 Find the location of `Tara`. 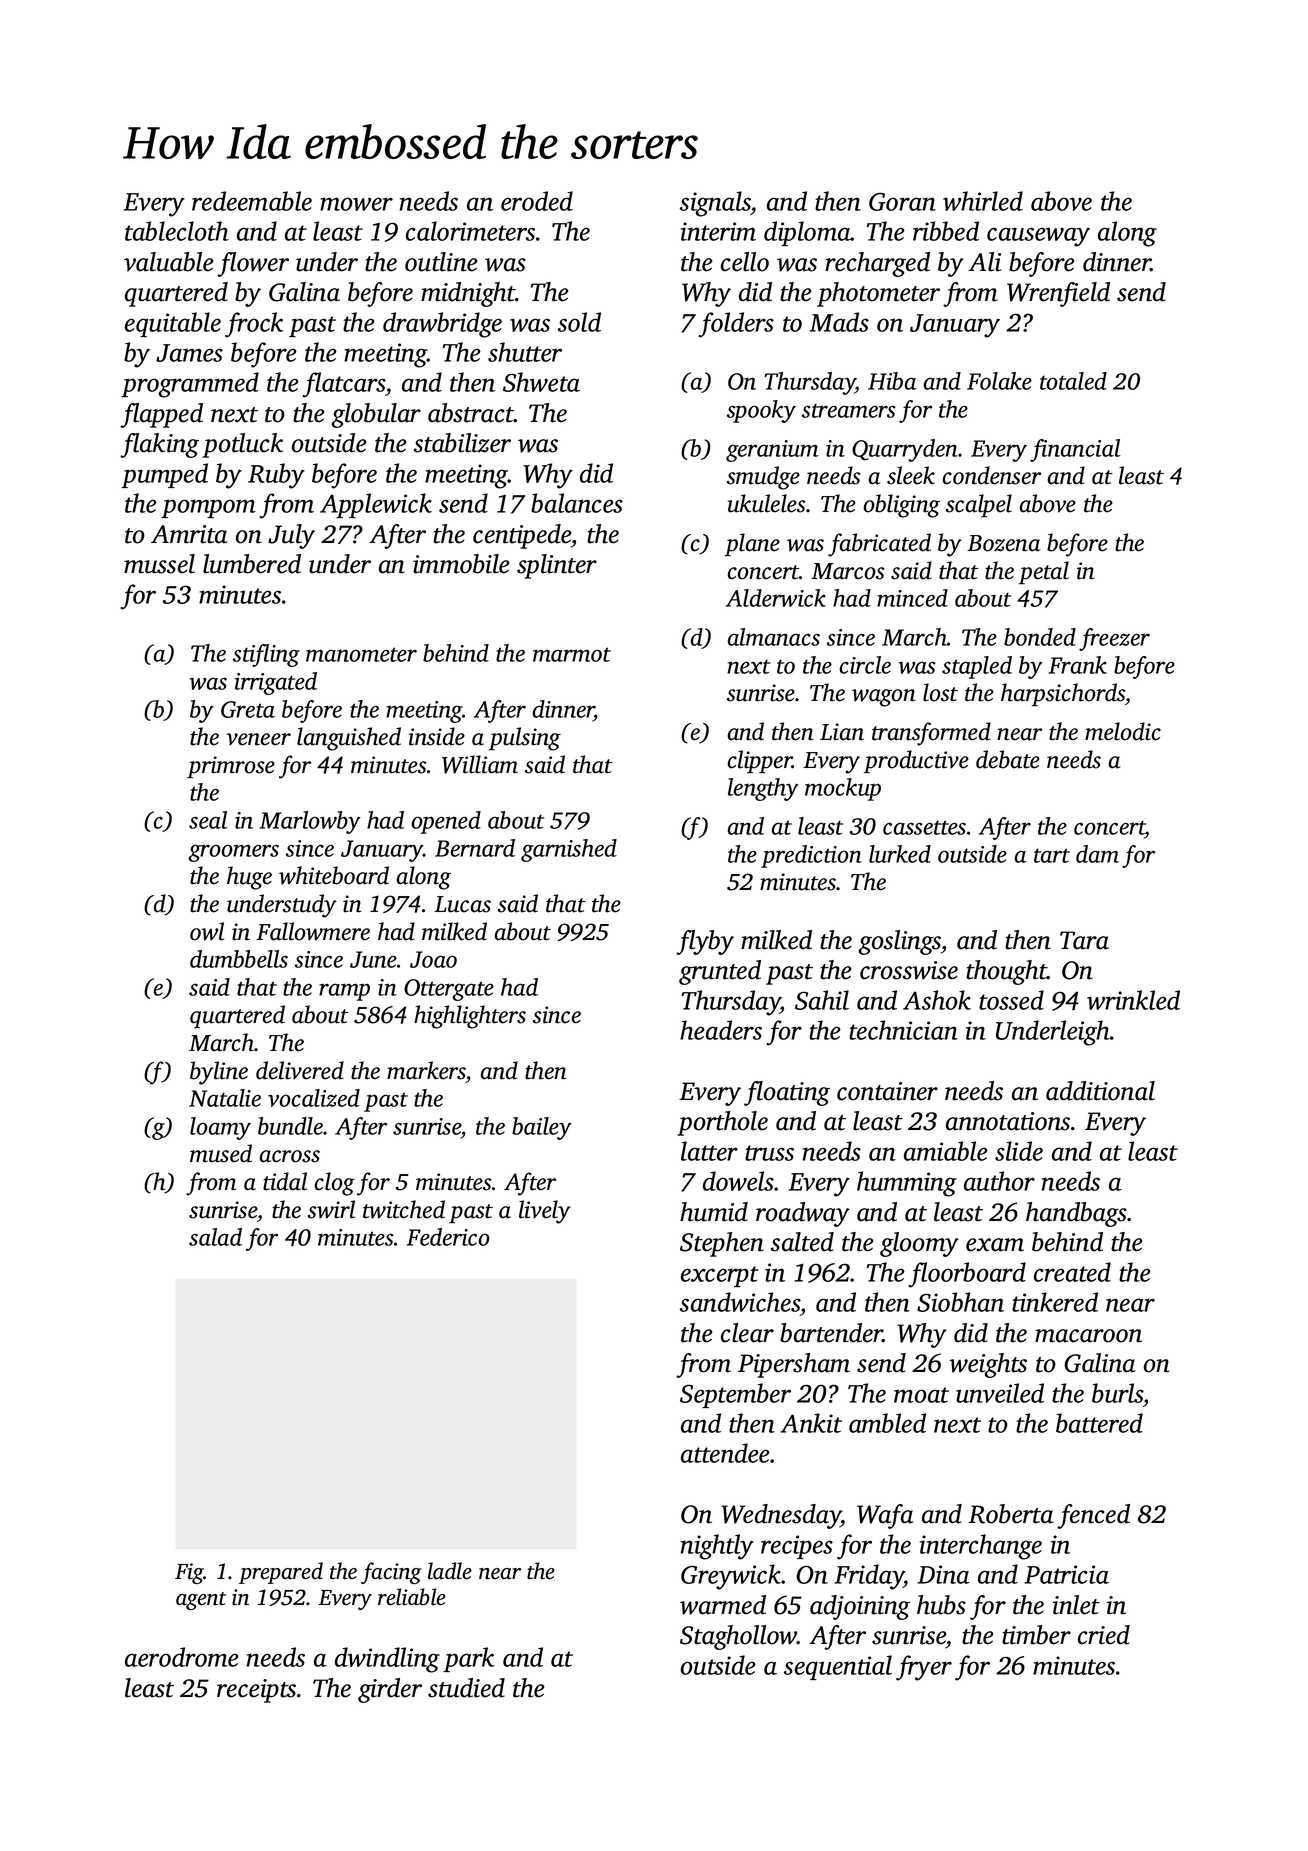

Tara is located at coordinates (1084, 940).
